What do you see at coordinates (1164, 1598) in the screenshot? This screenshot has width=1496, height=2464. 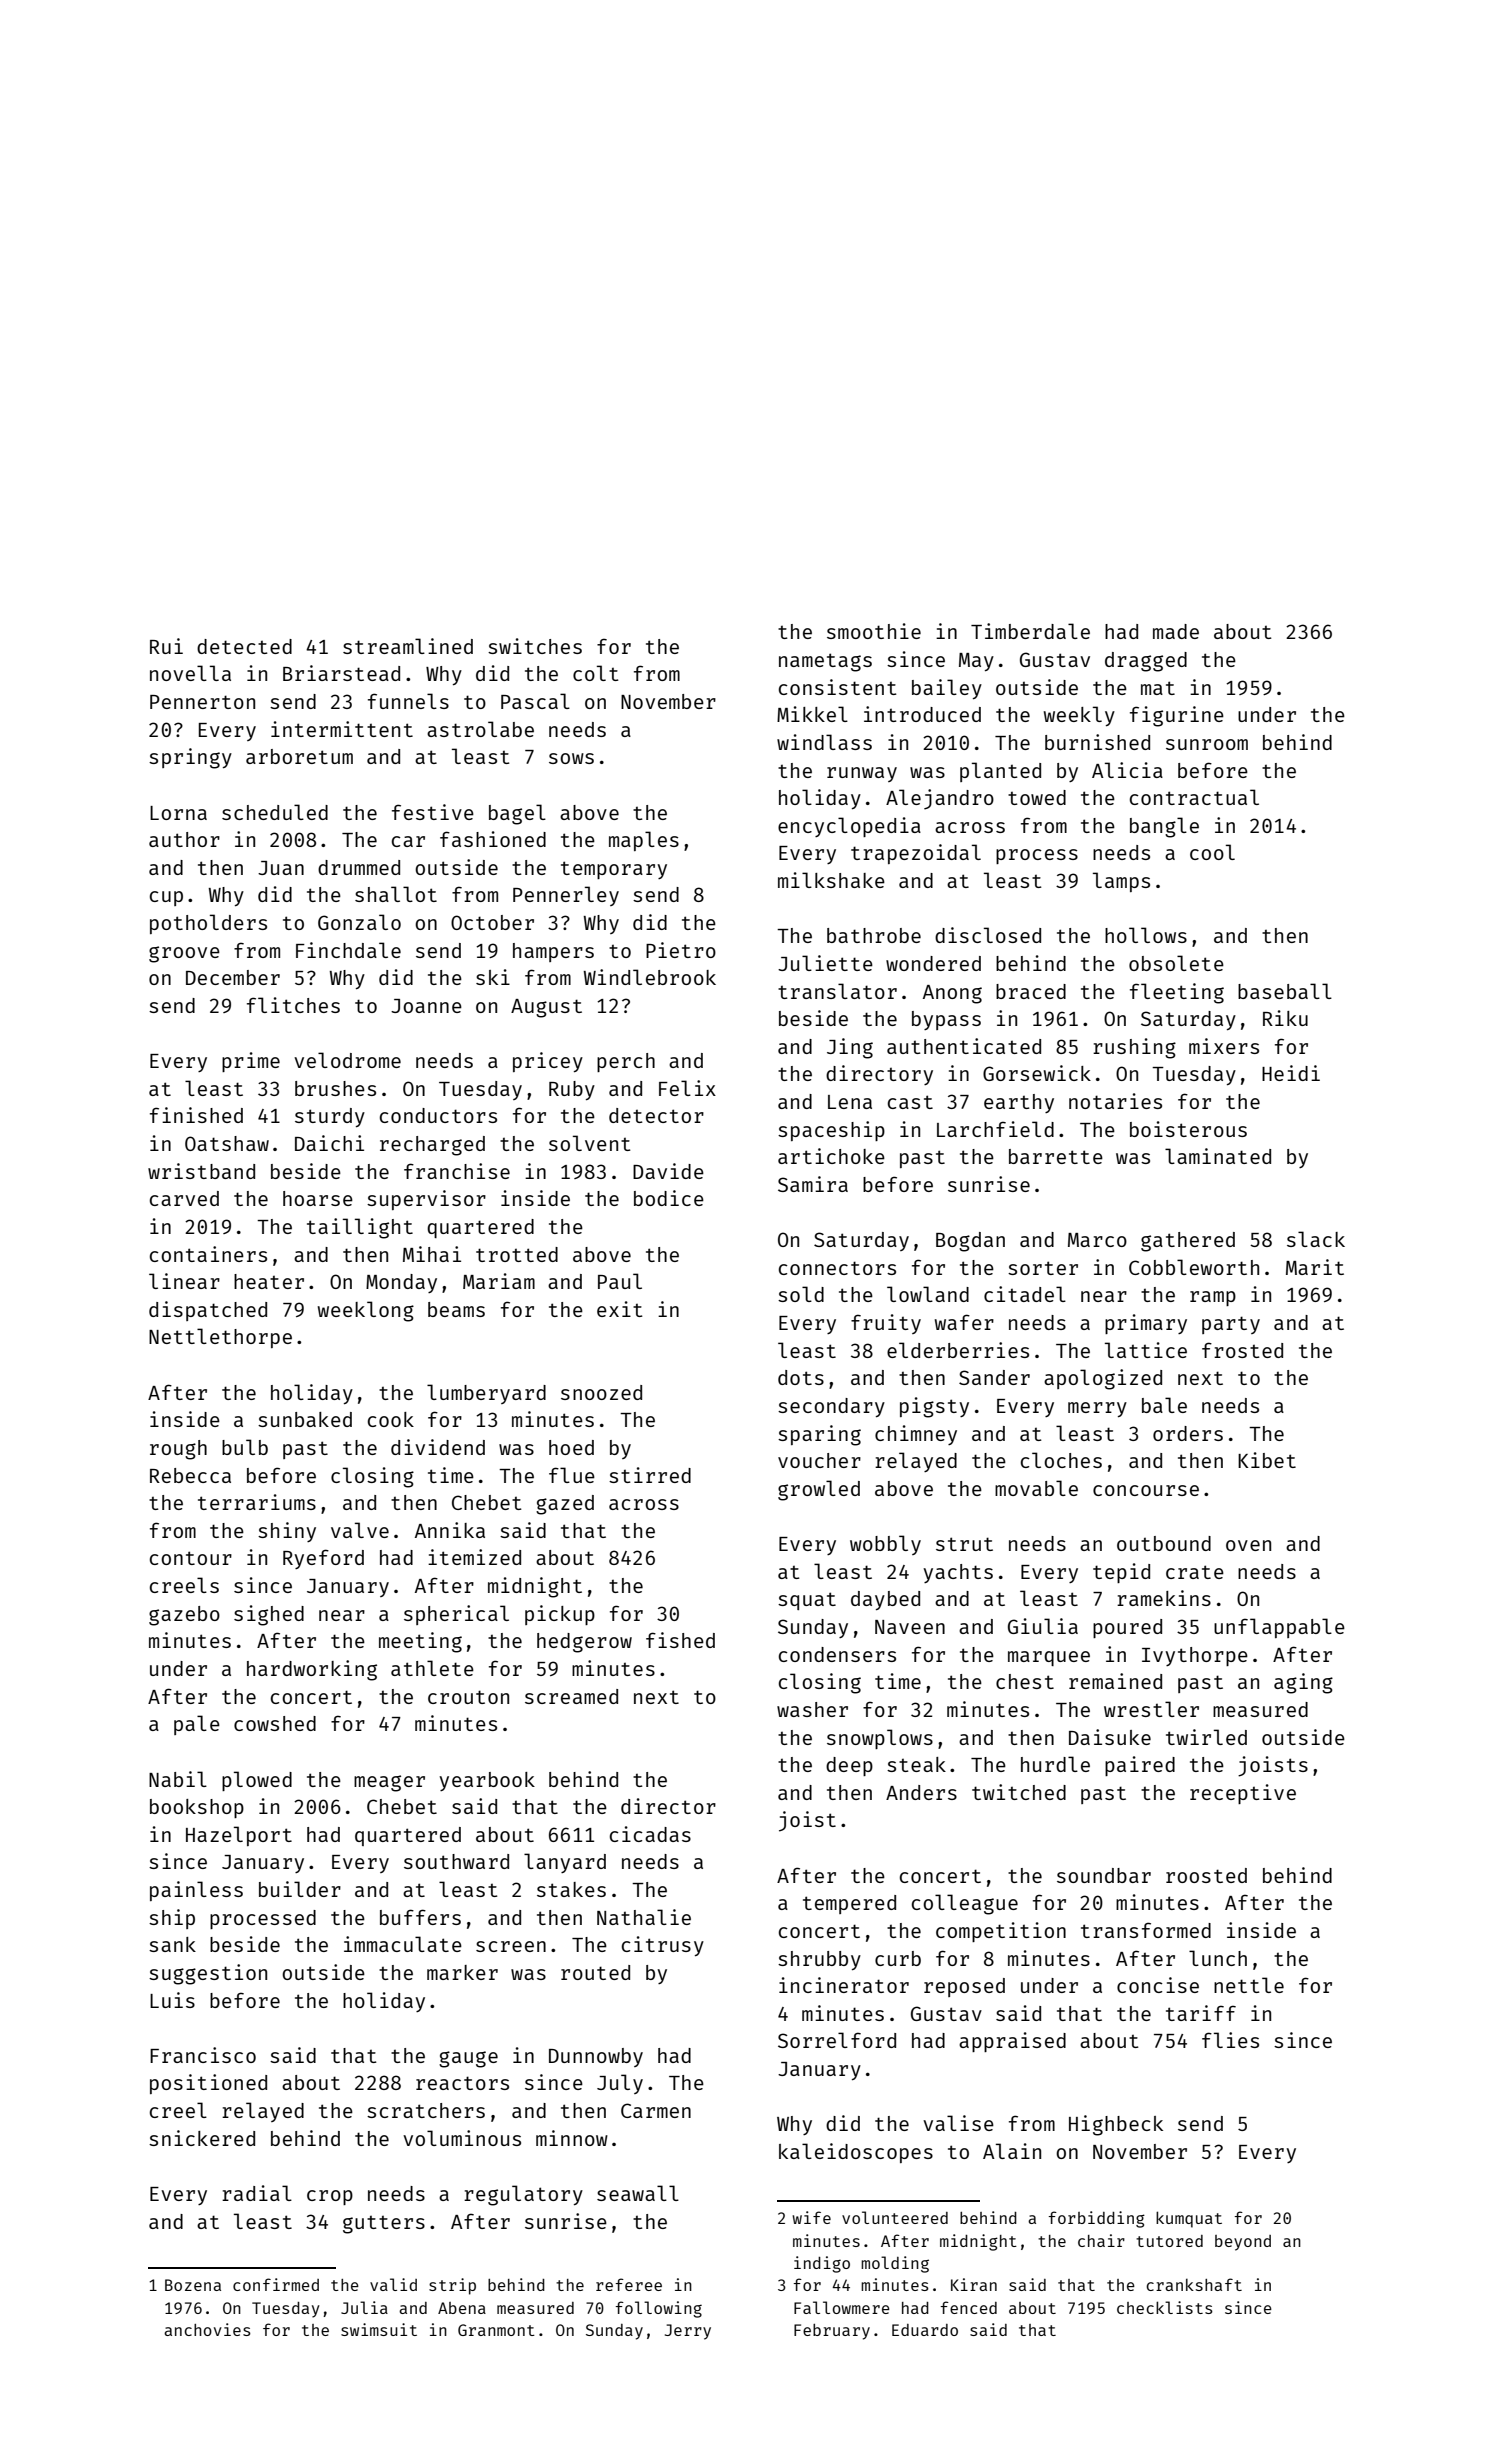 I see `ramekins` at bounding box center [1164, 1598].
